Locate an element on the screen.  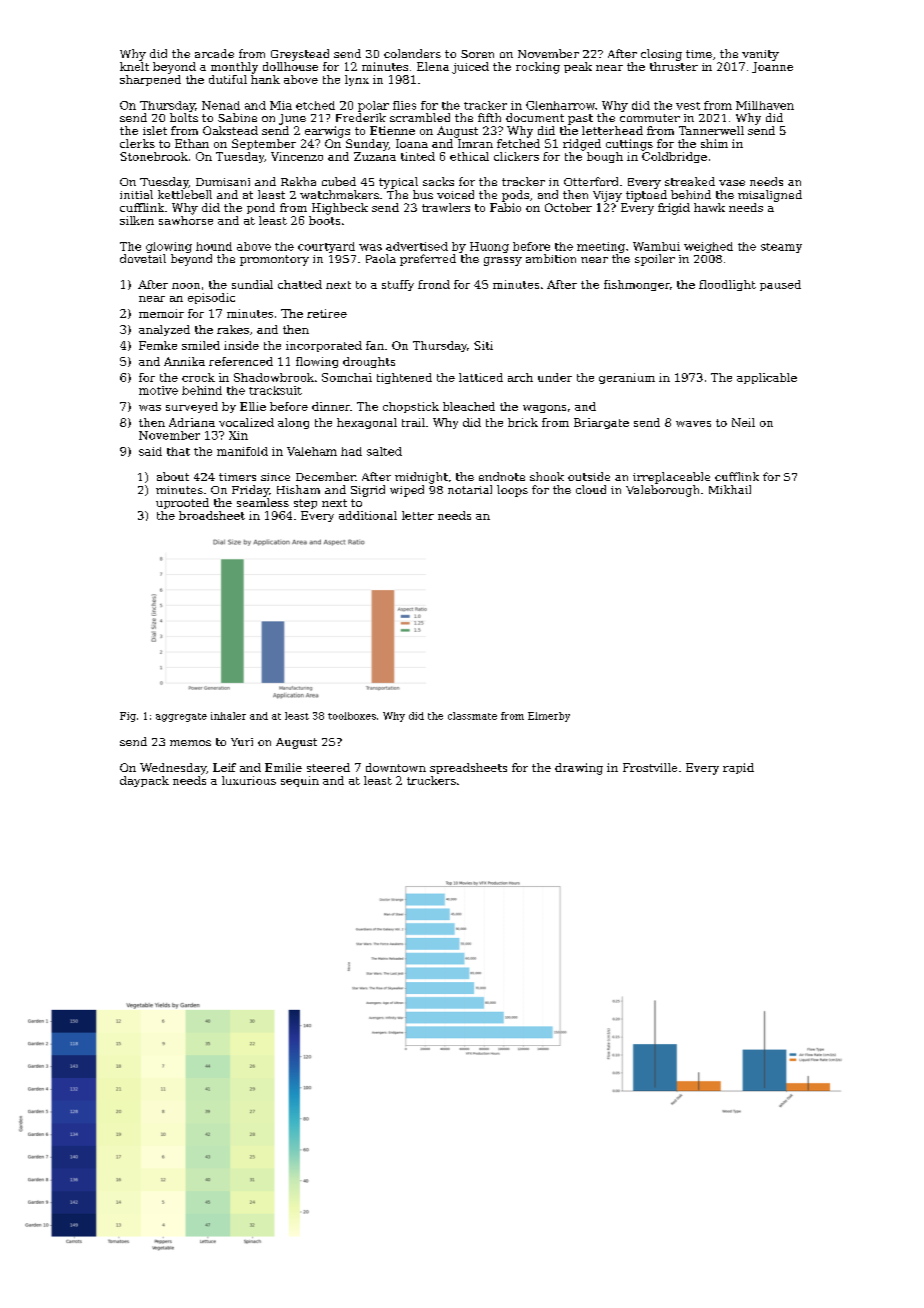
fishmonger is located at coordinates (637, 285).
